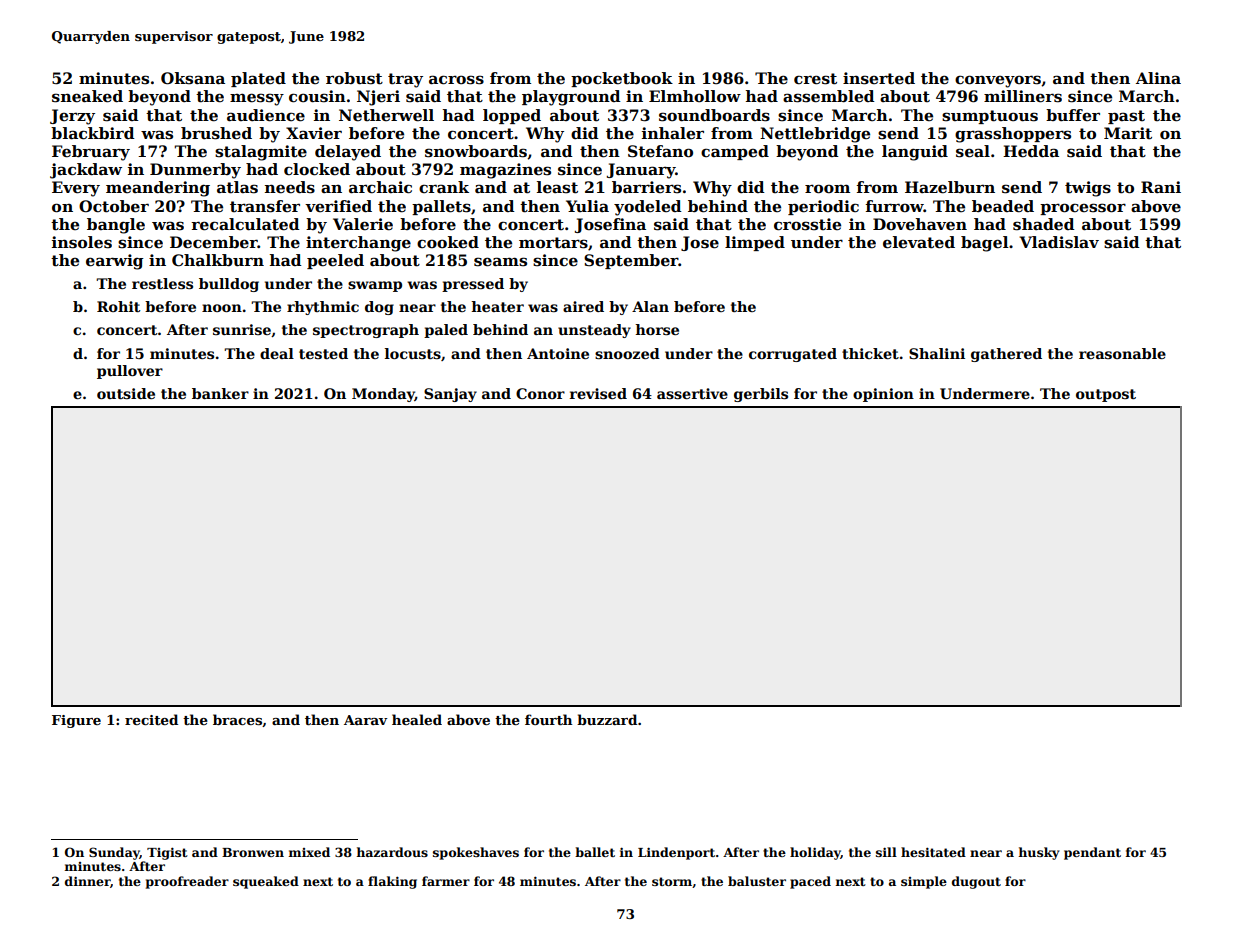 This screenshot has height=952, width=1233. Describe the element at coordinates (258, 79) in the screenshot. I see `plated` at that location.
